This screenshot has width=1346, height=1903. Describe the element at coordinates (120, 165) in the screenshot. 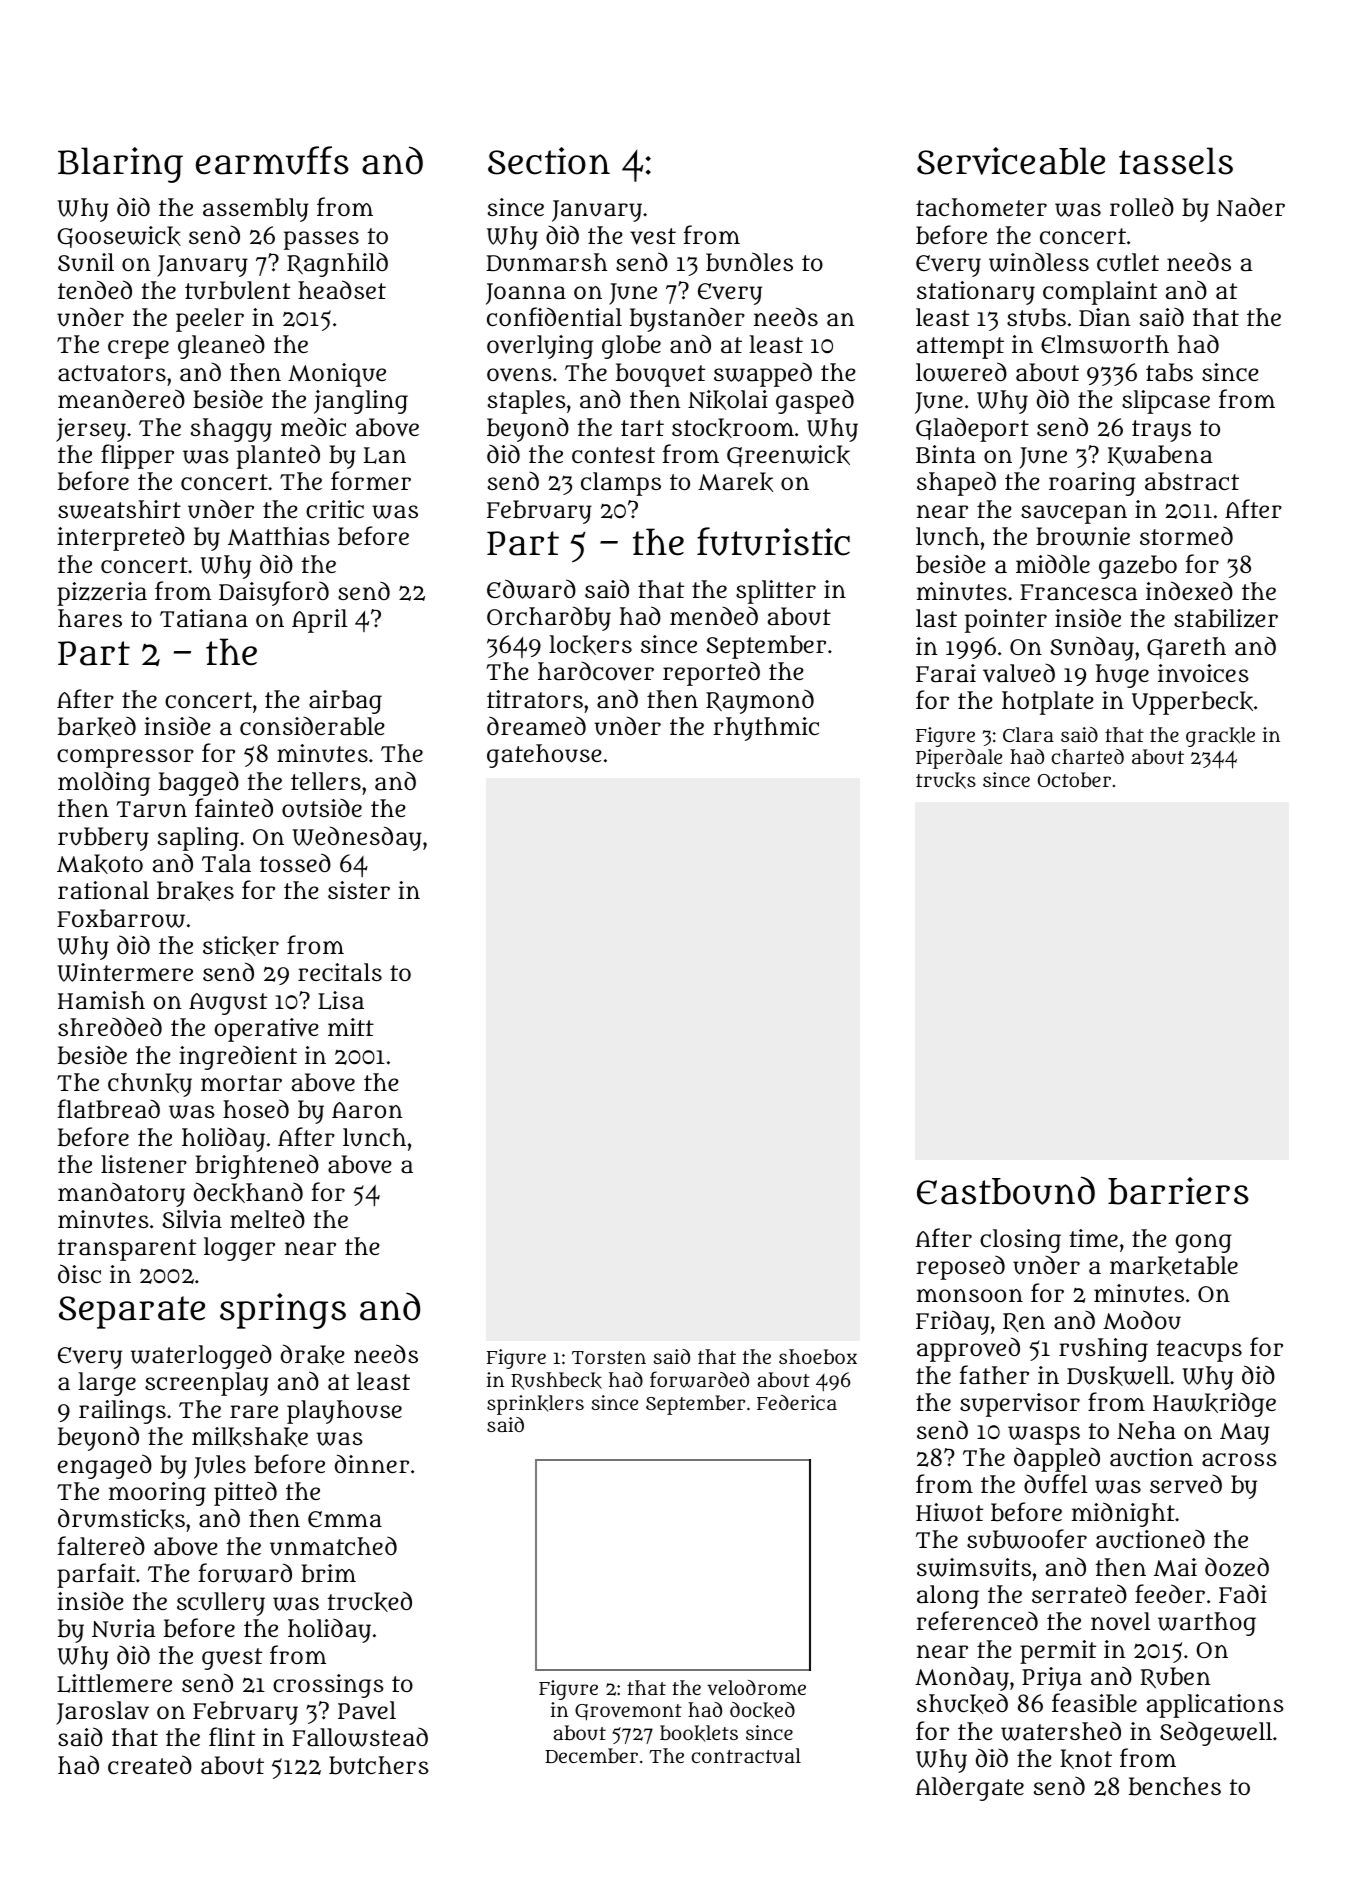

I see `Blaring` at that location.
